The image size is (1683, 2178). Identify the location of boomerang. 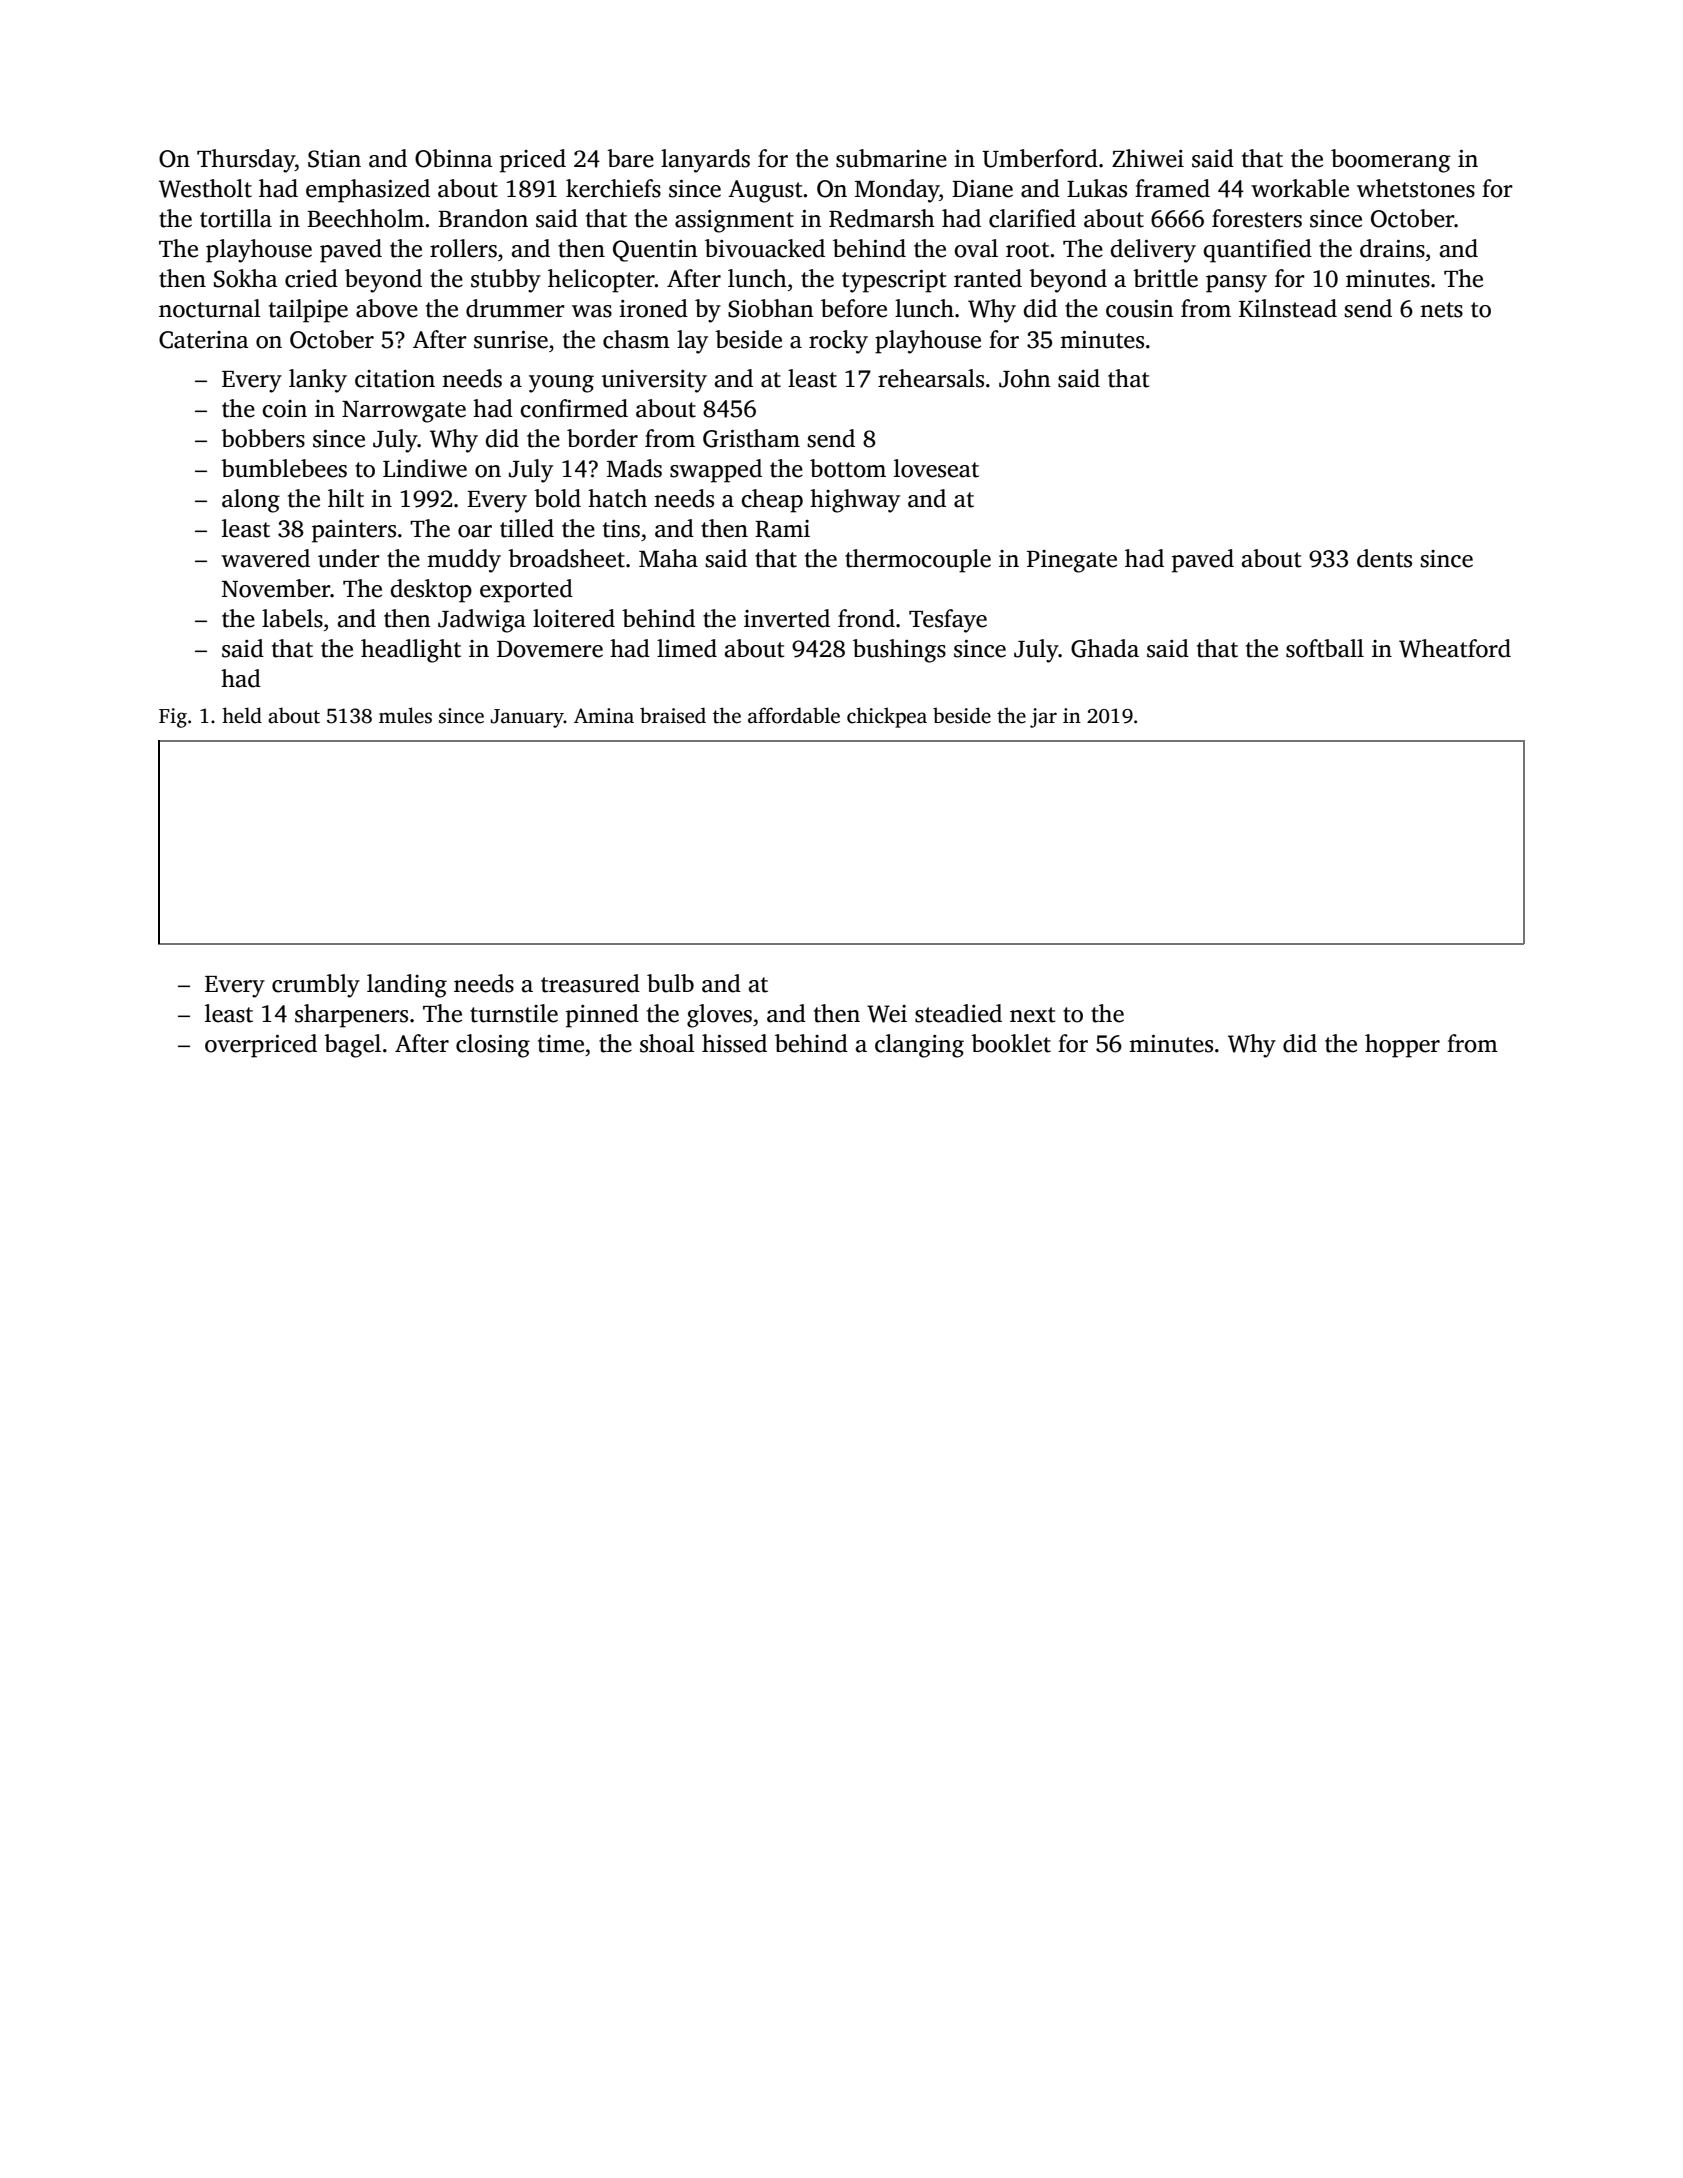
(1390, 161).
